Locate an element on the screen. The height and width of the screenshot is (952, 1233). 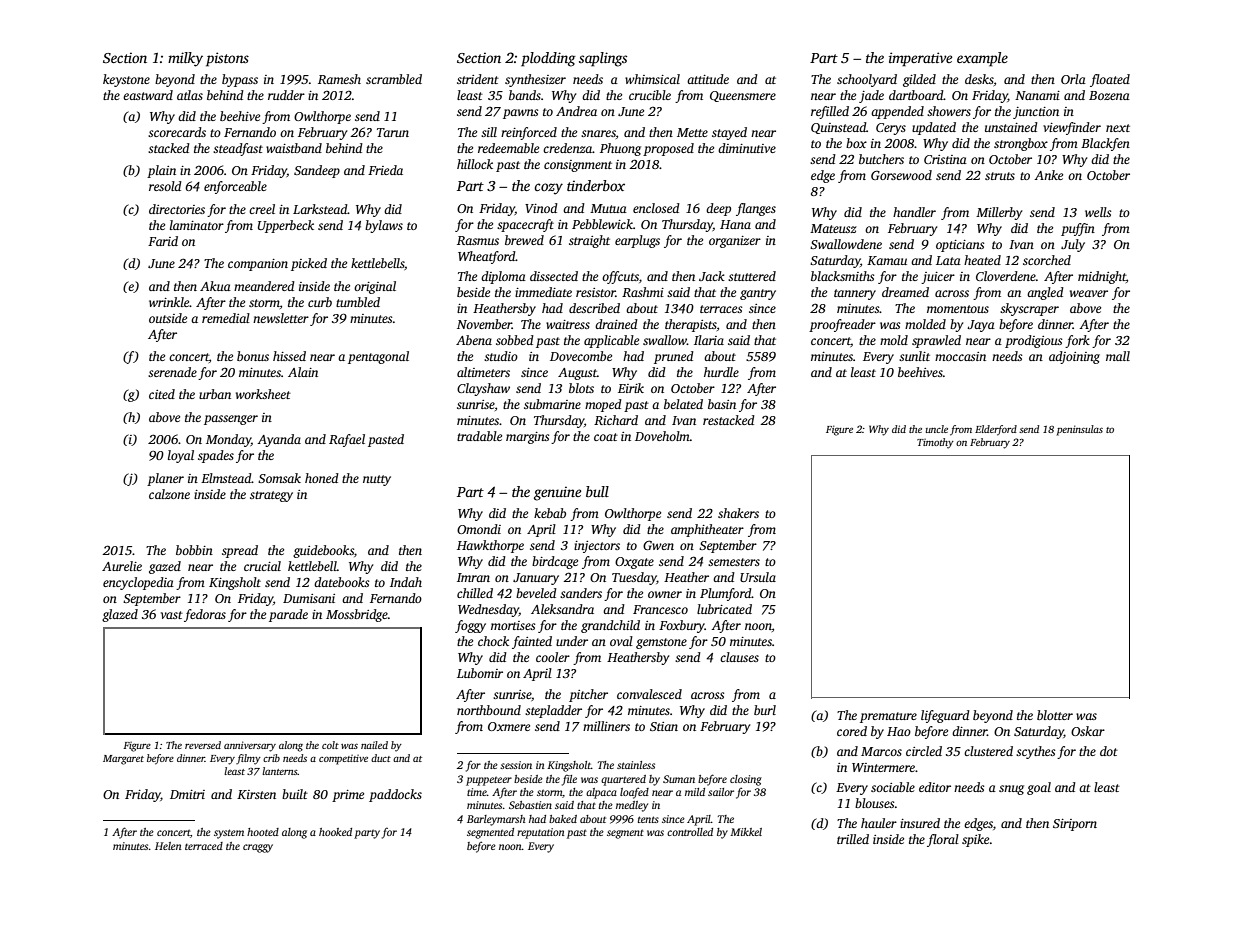
scorecards is located at coordinates (177, 132).
